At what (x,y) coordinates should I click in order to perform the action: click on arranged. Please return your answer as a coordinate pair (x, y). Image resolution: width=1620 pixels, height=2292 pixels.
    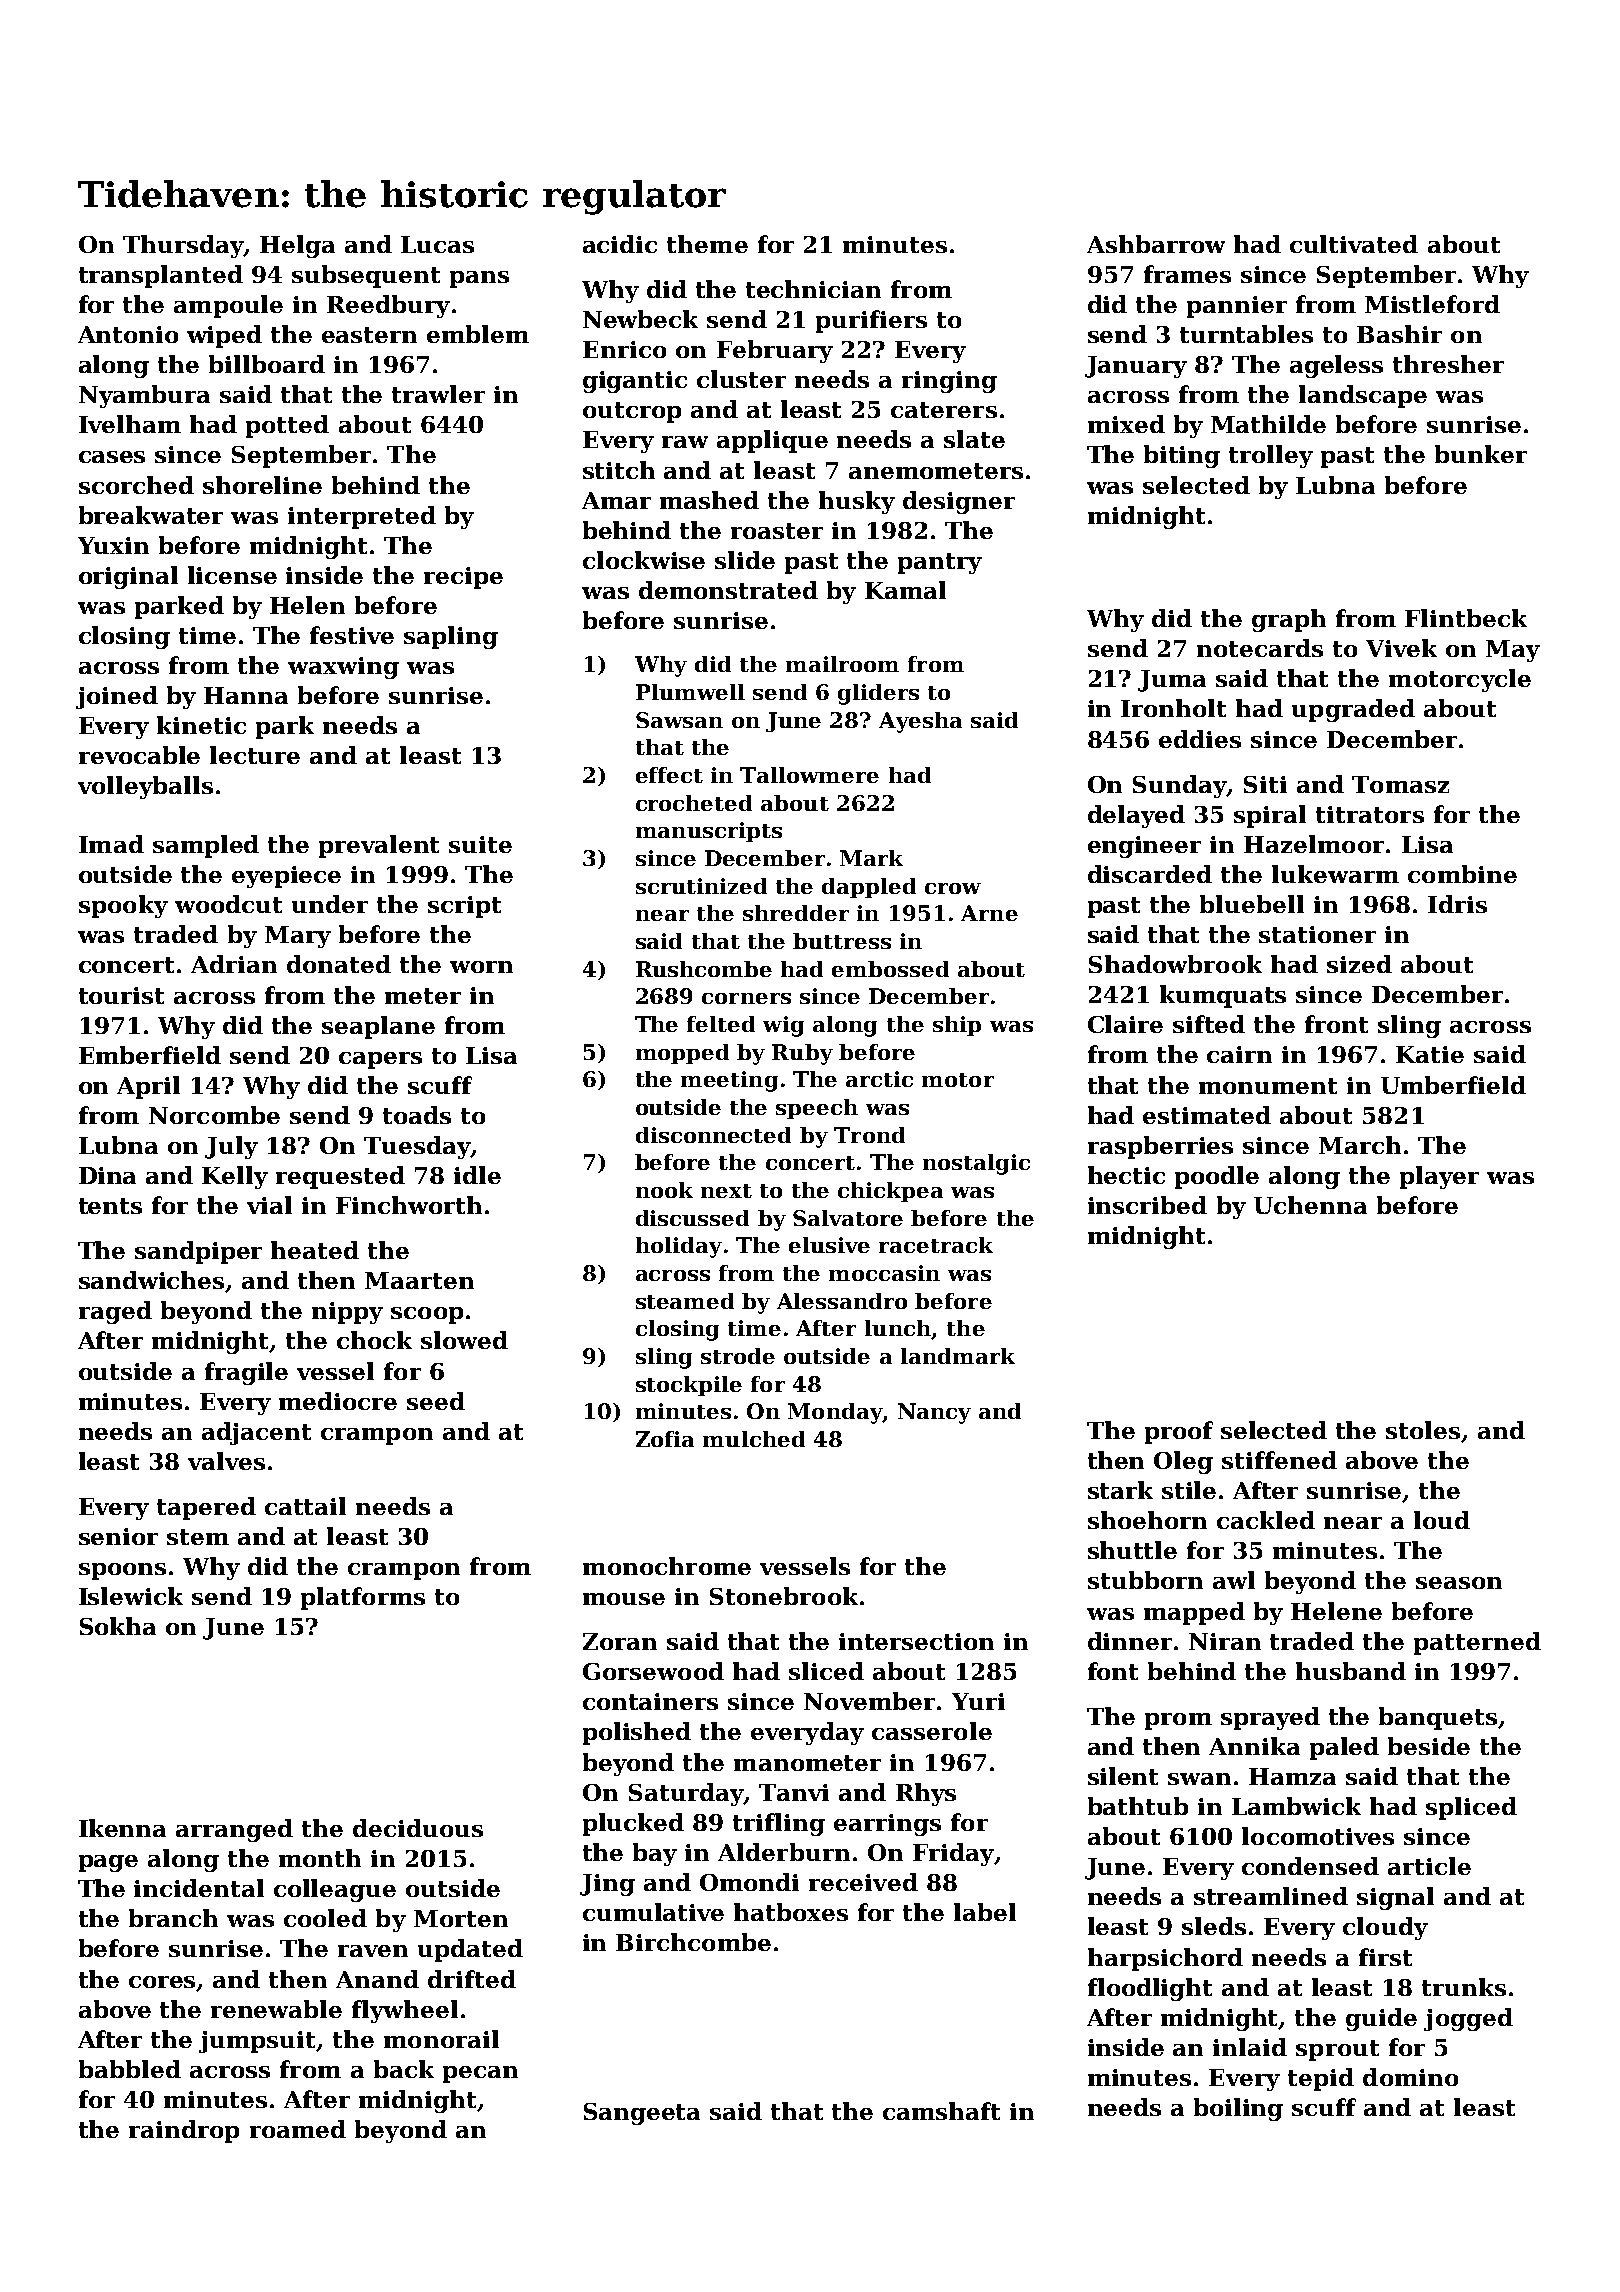
    Looking at the image, I should click on (234, 1830).
